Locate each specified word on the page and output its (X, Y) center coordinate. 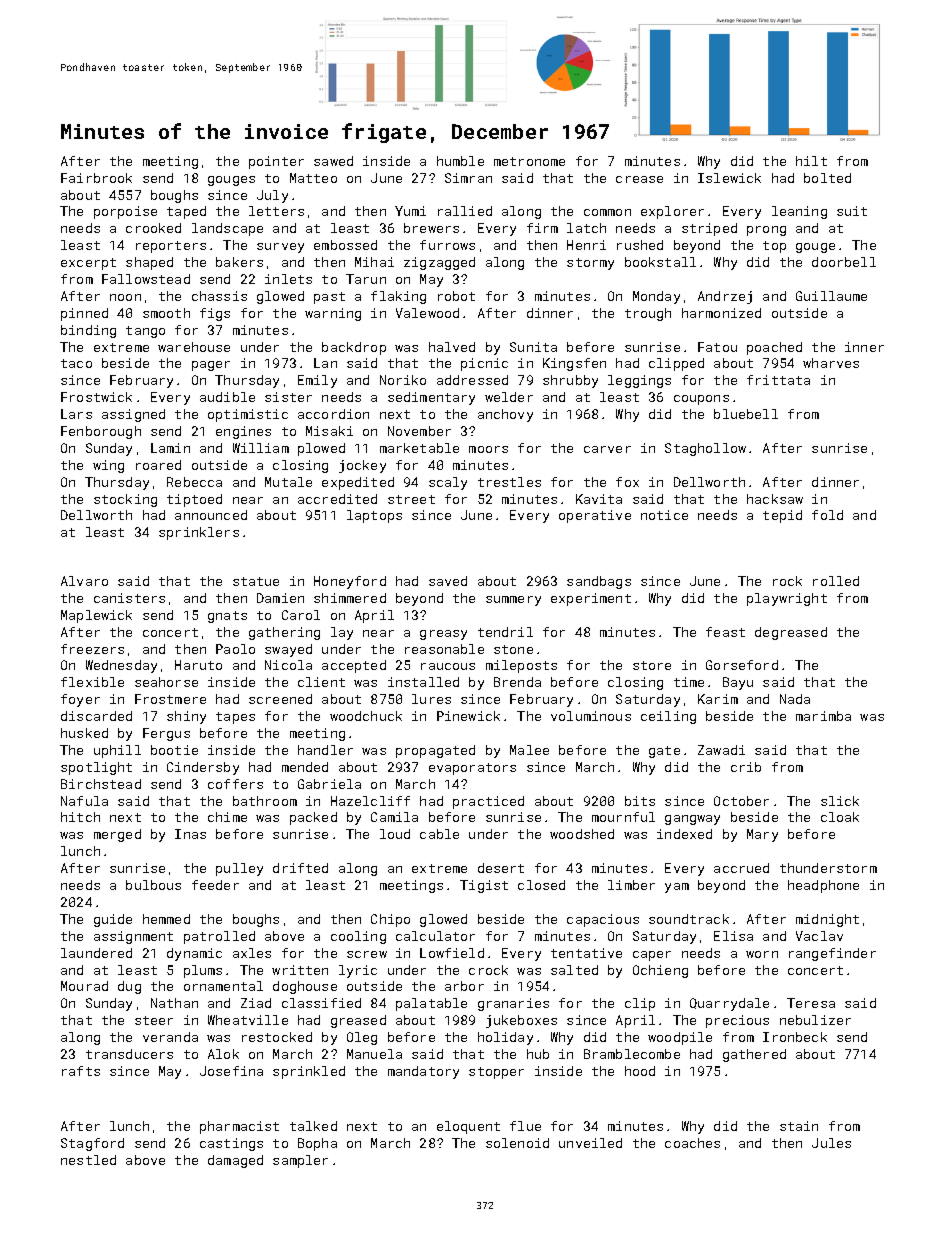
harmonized (721, 313)
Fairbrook (96, 178)
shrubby (570, 381)
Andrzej (725, 297)
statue (256, 581)
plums (203, 971)
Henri (586, 245)
